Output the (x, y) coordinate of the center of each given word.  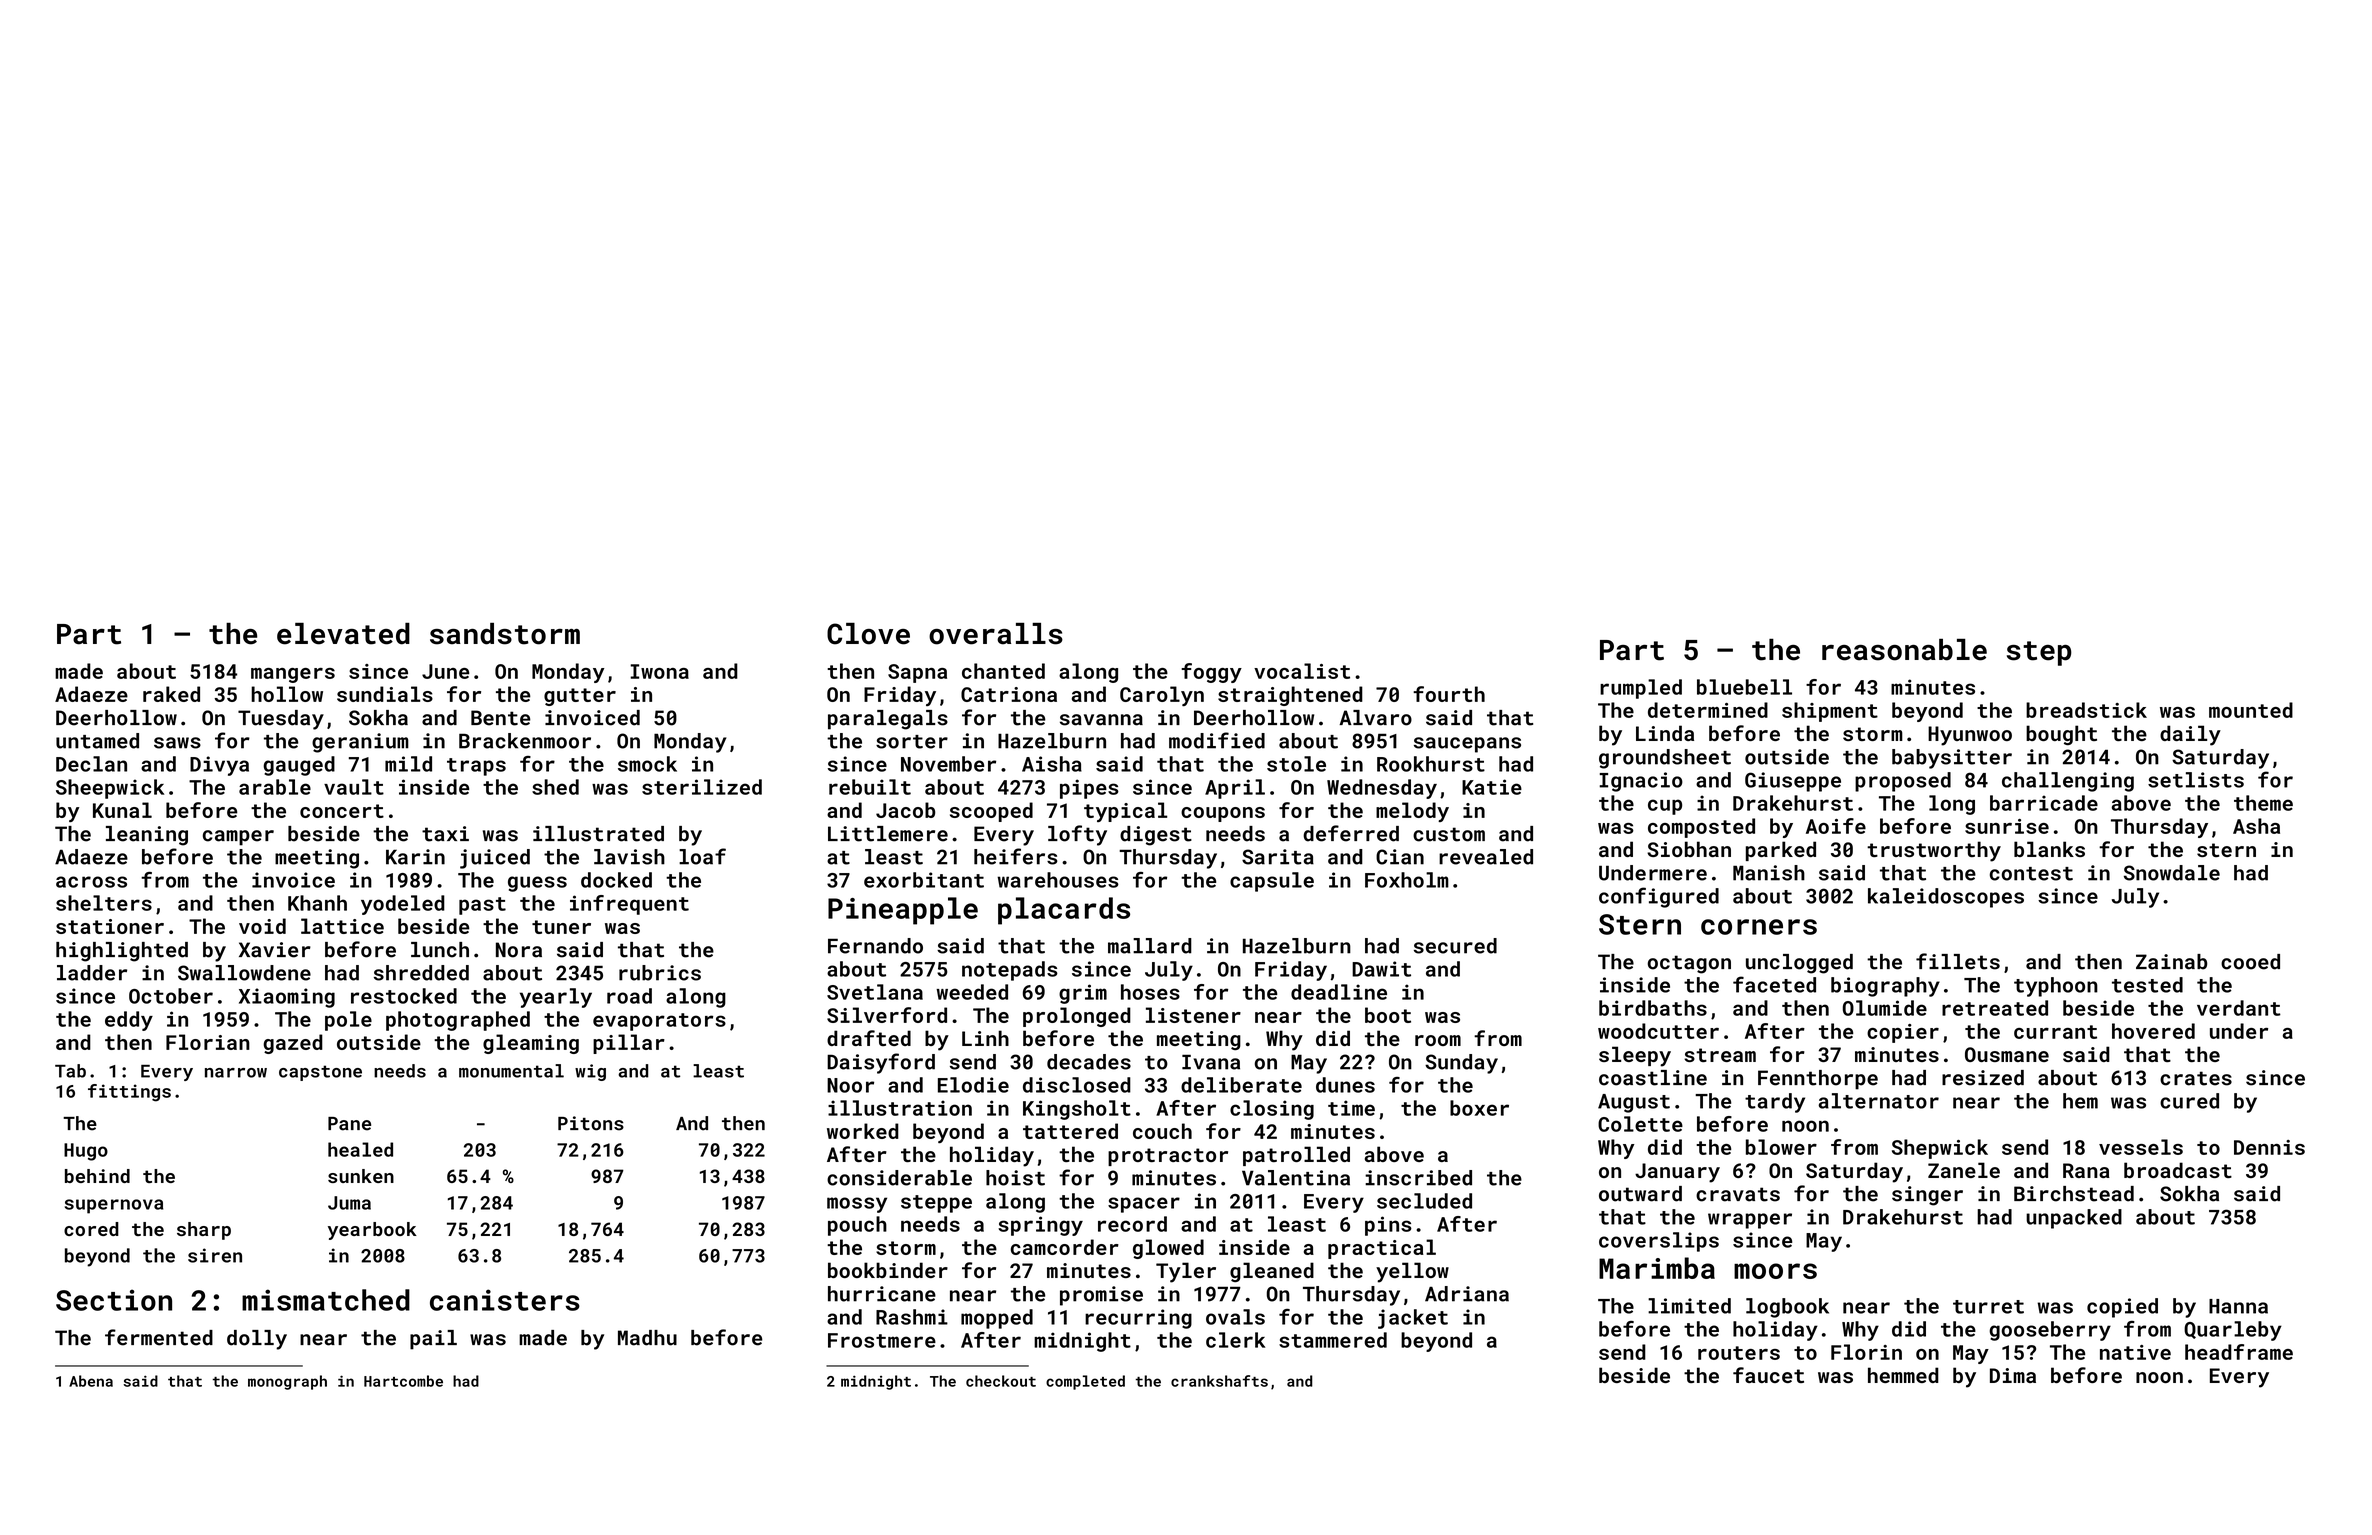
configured (1659, 897)
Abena (91, 1381)
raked (171, 694)
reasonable (1904, 650)
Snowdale (2172, 873)
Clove (868, 634)
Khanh (317, 903)
